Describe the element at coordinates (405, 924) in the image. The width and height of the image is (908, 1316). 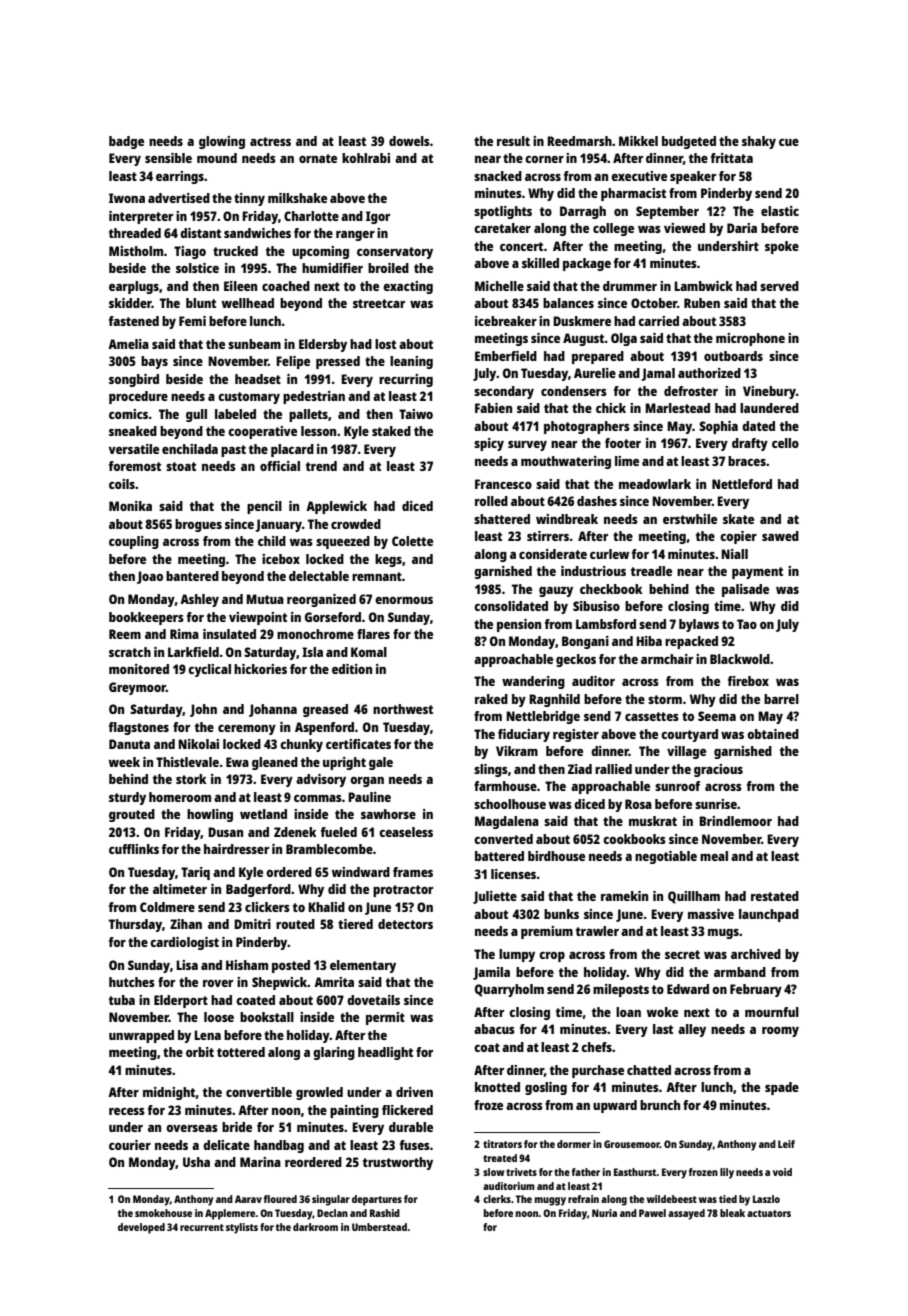
I see `detectors` at that location.
